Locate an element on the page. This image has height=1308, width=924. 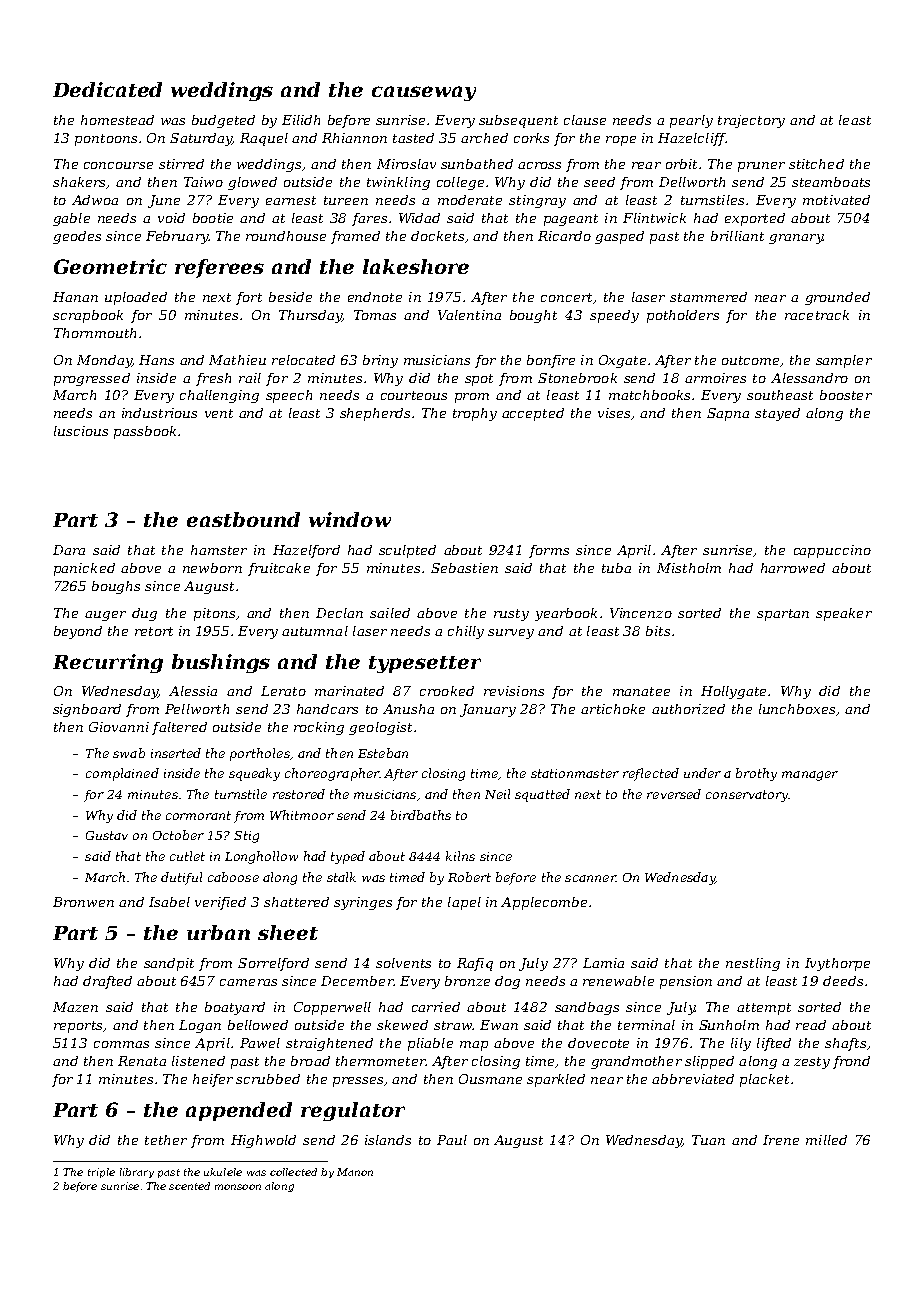
cappuccino is located at coordinates (832, 551).
